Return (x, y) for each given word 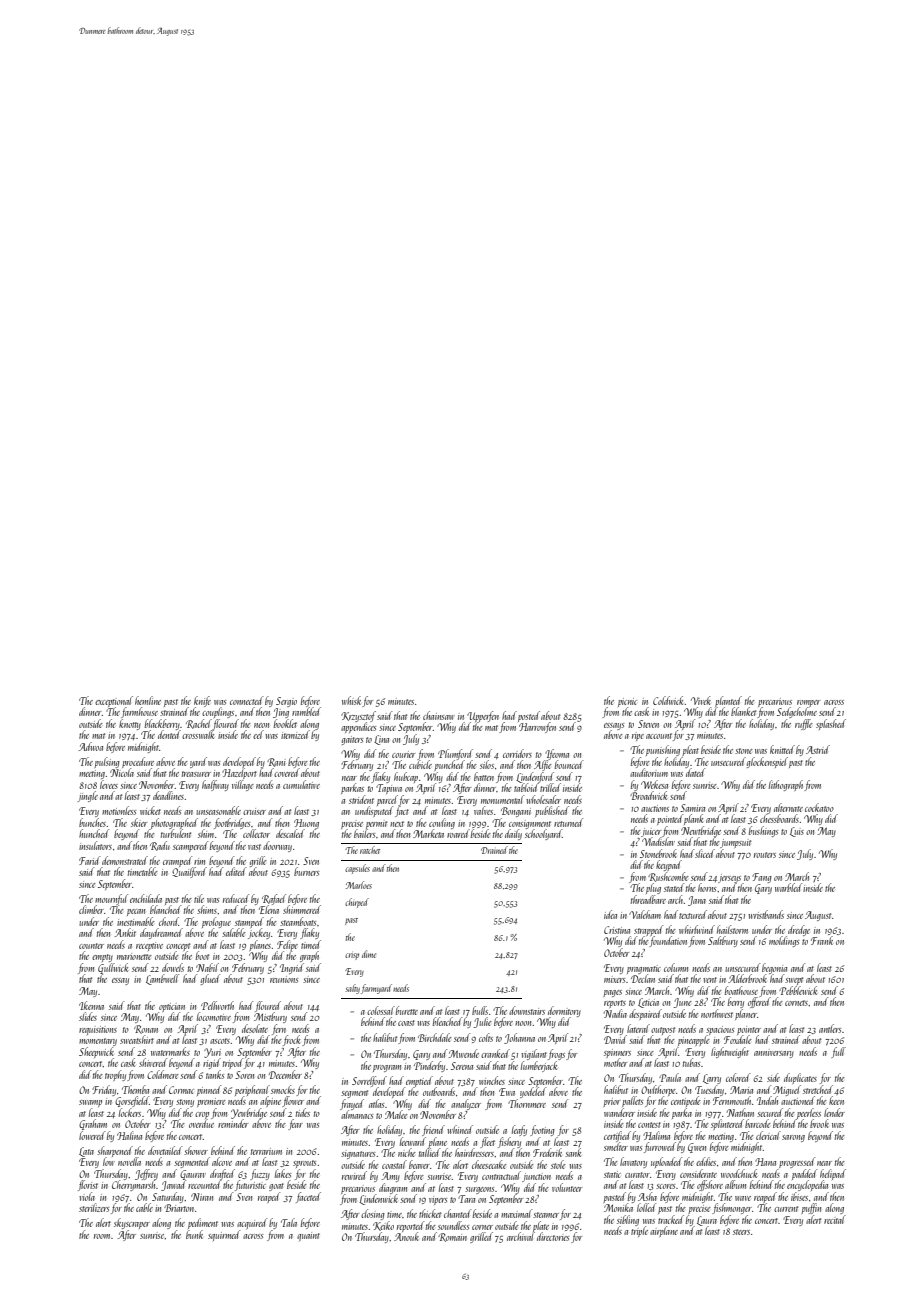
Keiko (383, 1226)
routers (765, 855)
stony (185, 1103)
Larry (712, 1079)
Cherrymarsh (134, 1185)
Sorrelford (369, 1081)
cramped (178, 862)
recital (835, 1219)
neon (261, 725)
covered (287, 772)
